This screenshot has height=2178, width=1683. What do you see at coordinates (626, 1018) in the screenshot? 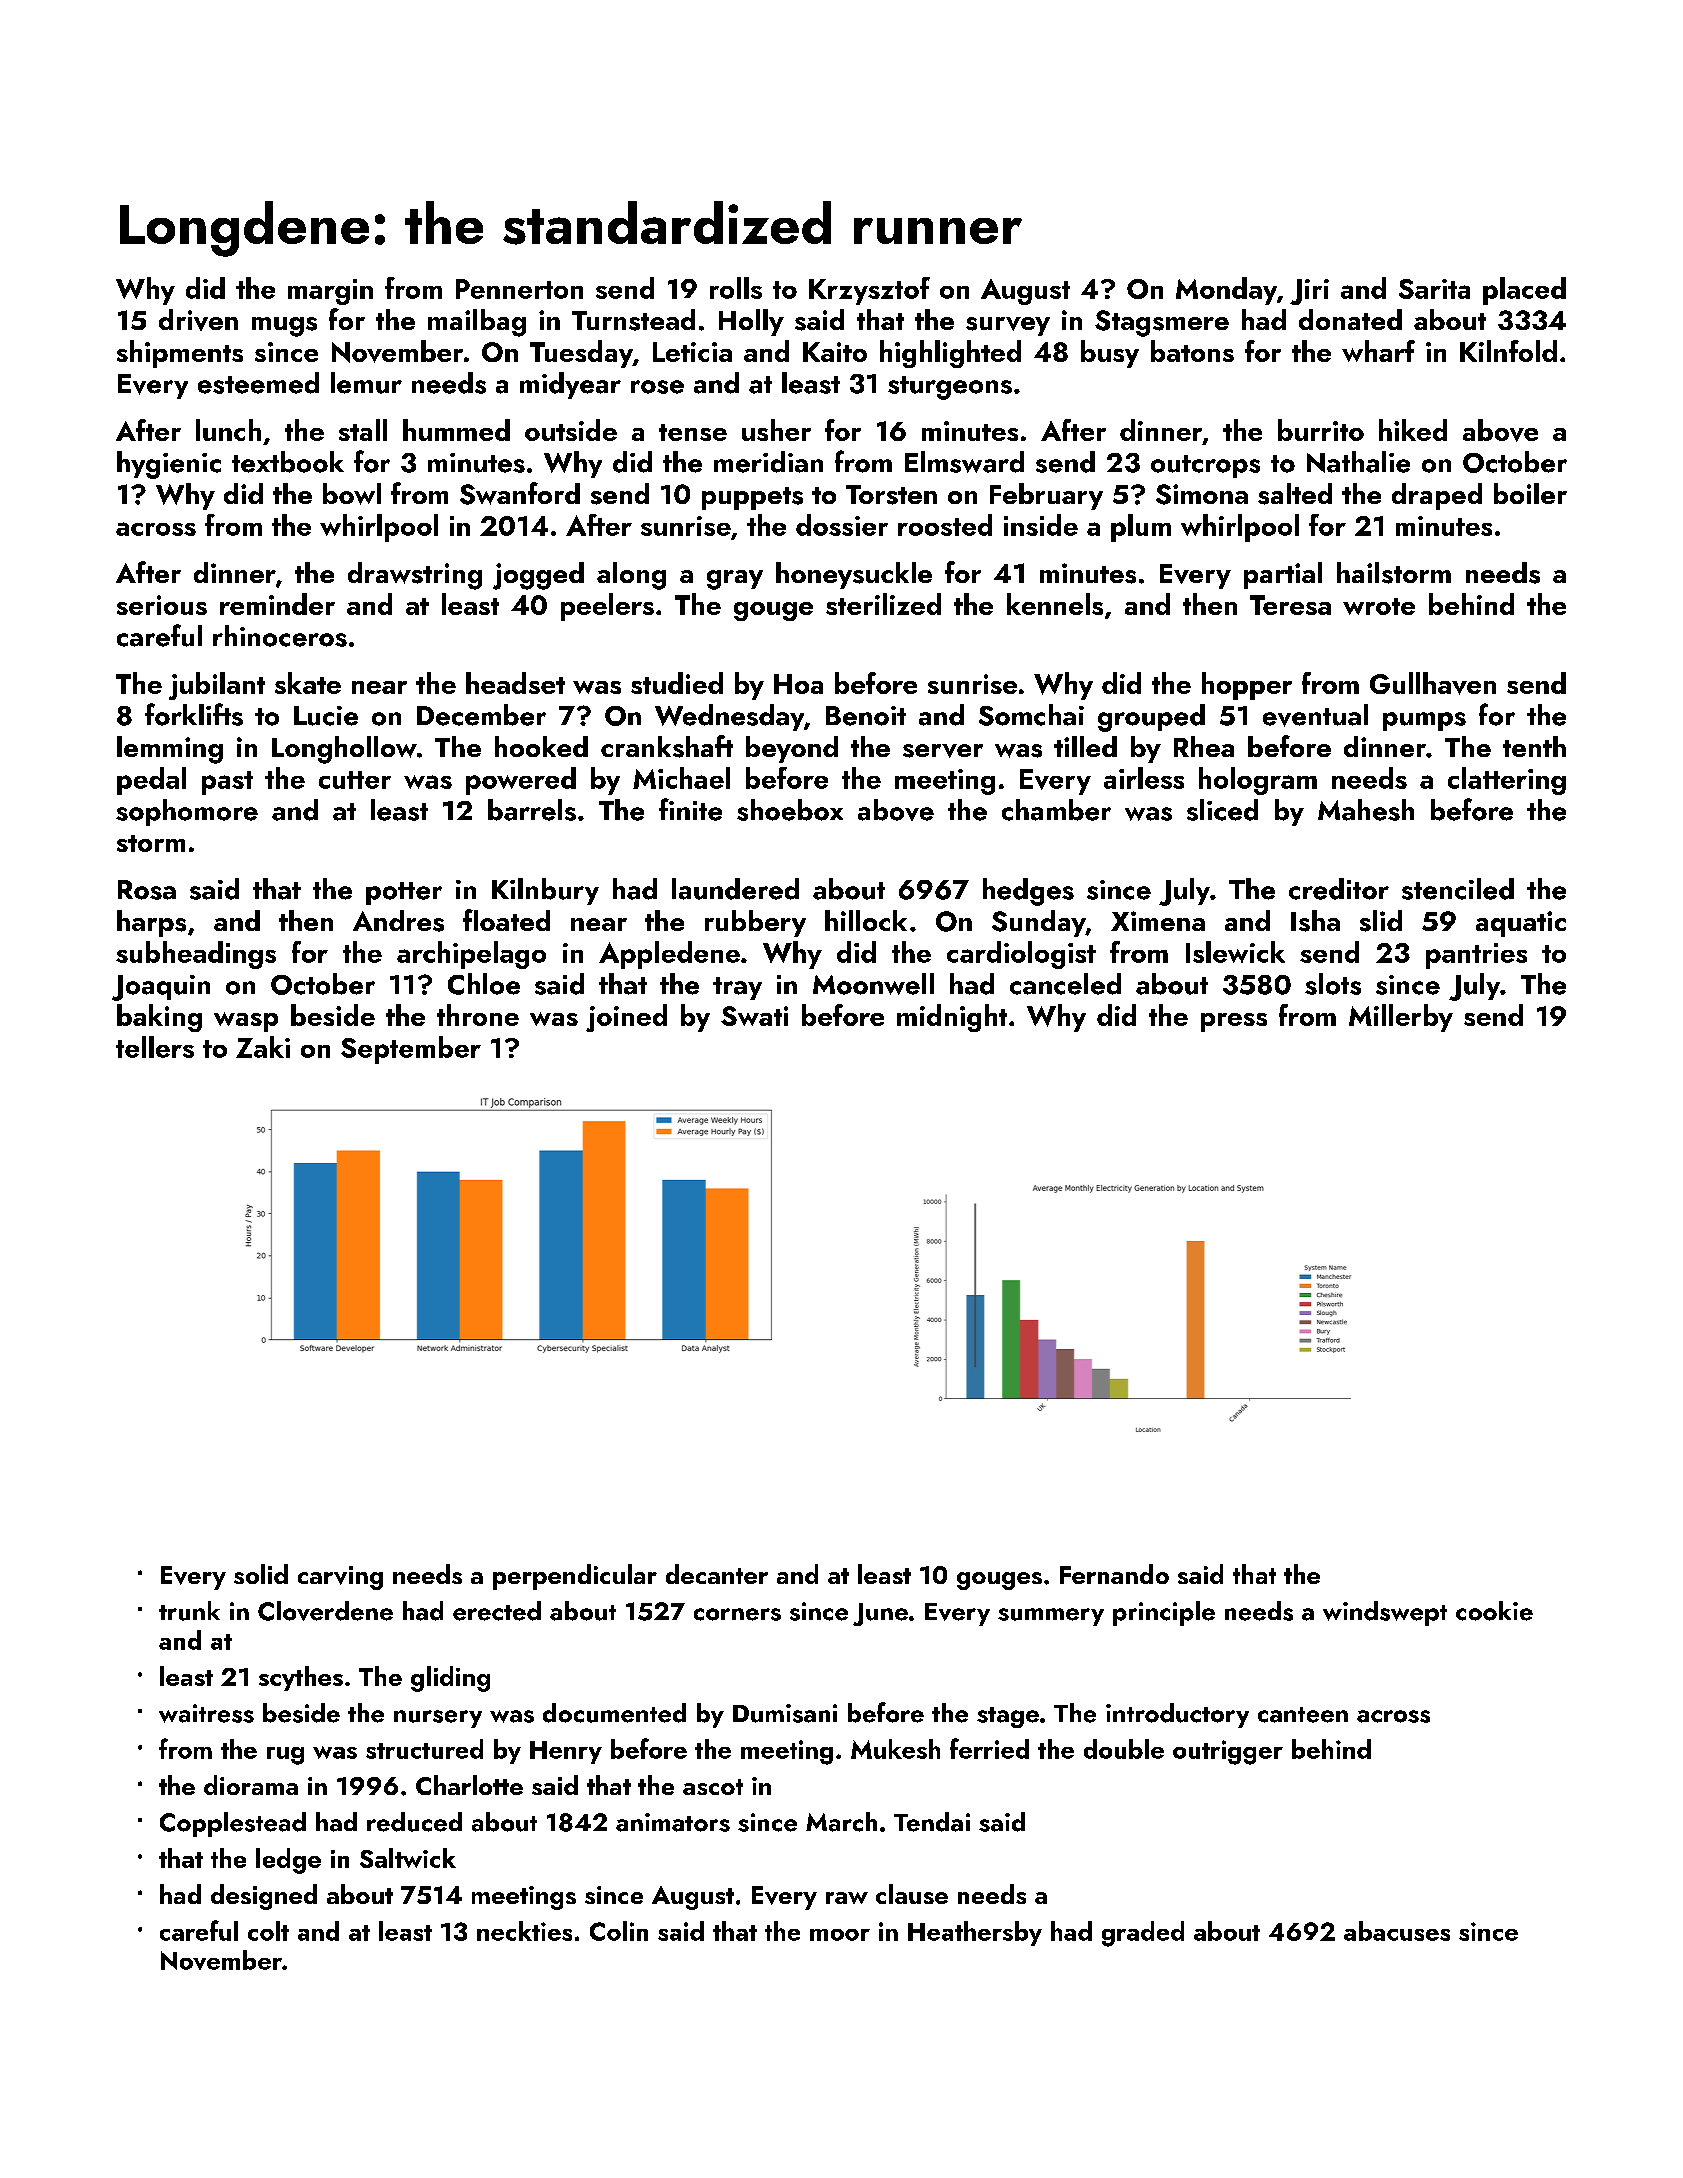
I see `joined` at bounding box center [626, 1018].
